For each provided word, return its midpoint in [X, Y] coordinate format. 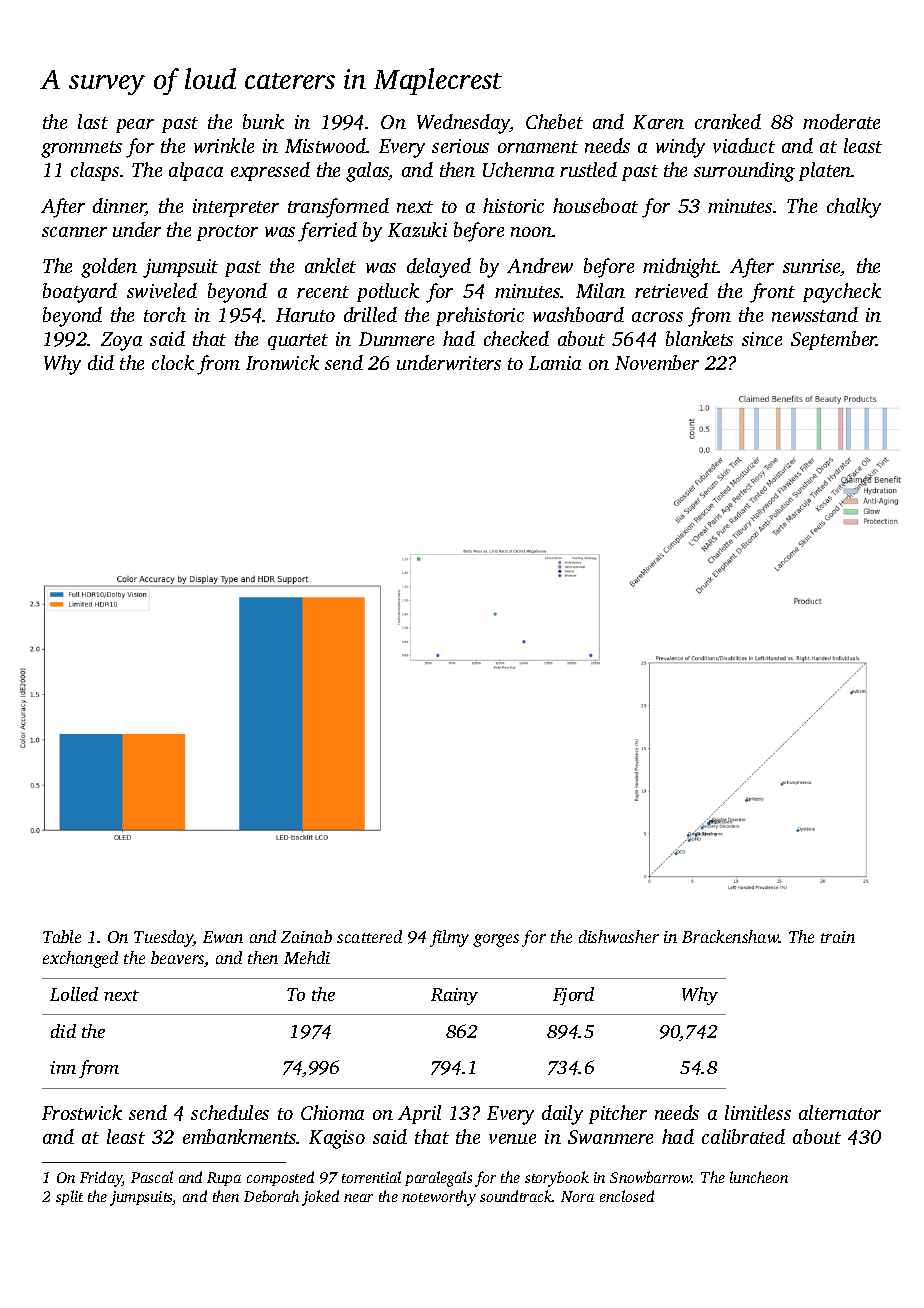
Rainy [454, 996]
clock [173, 362]
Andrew [540, 265]
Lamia [555, 363]
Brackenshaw [730, 936]
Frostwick [82, 1112]
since [762, 339]
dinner [119, 207]
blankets [699, 338]
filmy [449, 938]
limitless [758, 1112]
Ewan [223, 937]
